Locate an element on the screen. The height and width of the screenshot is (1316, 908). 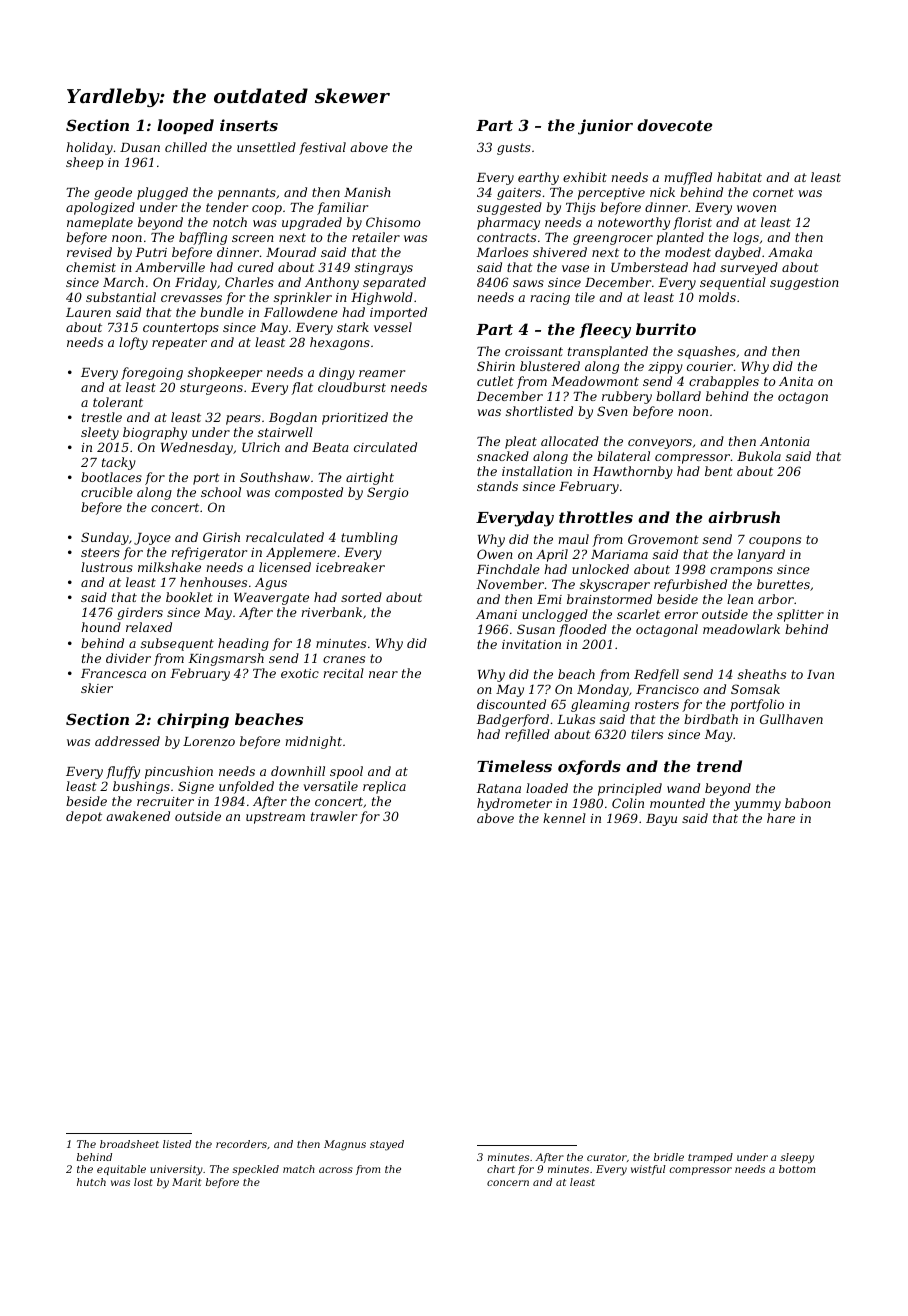
broadsheet is located at coordinates (129, 1144).
